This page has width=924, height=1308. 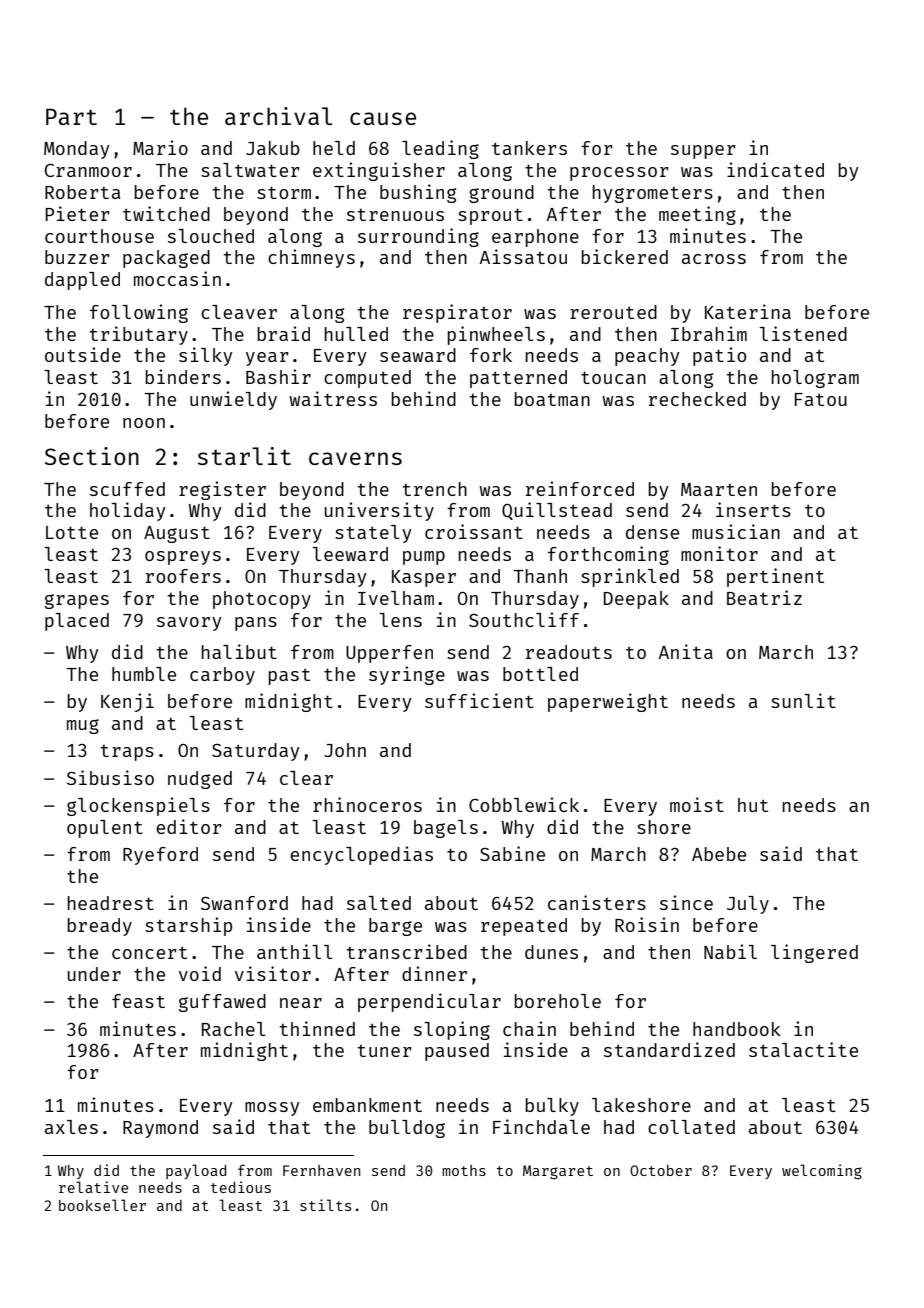 I want to click on patio, so click(x=719, y=356).
